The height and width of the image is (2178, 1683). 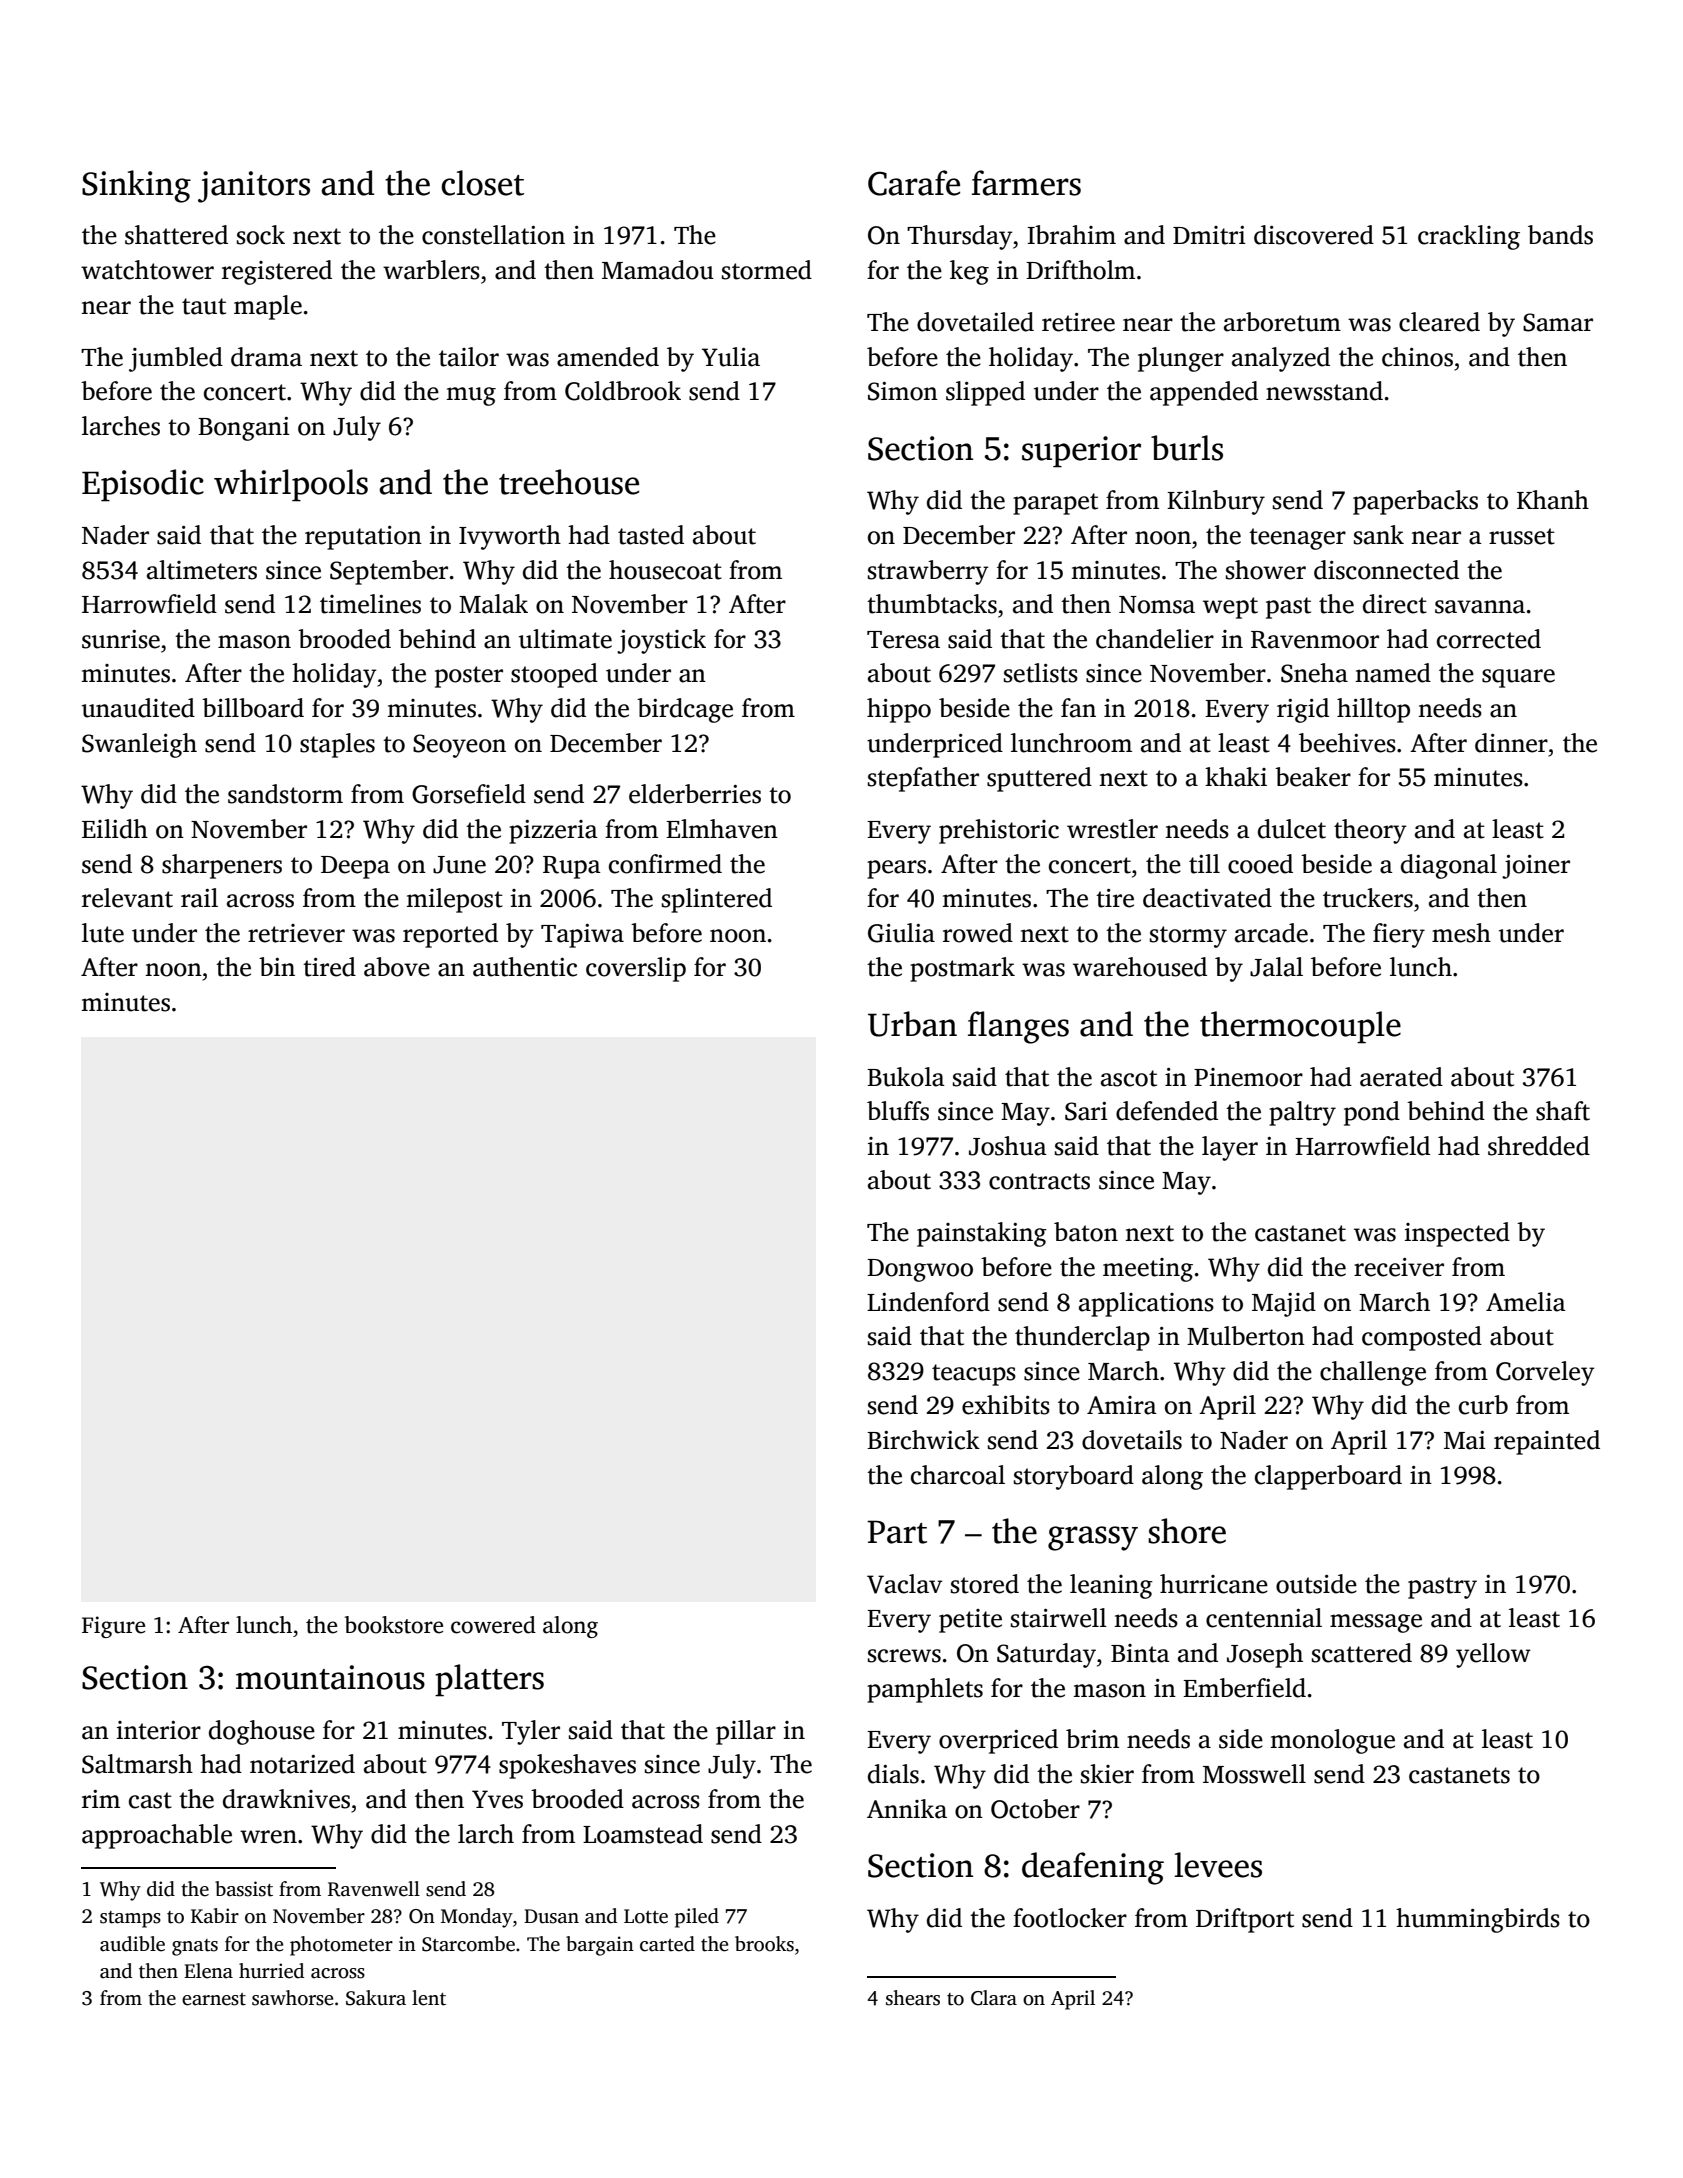 What do you see at coordinates (914, 183) in the image?
I see `Carafe` at bounding box center [914, 183].
